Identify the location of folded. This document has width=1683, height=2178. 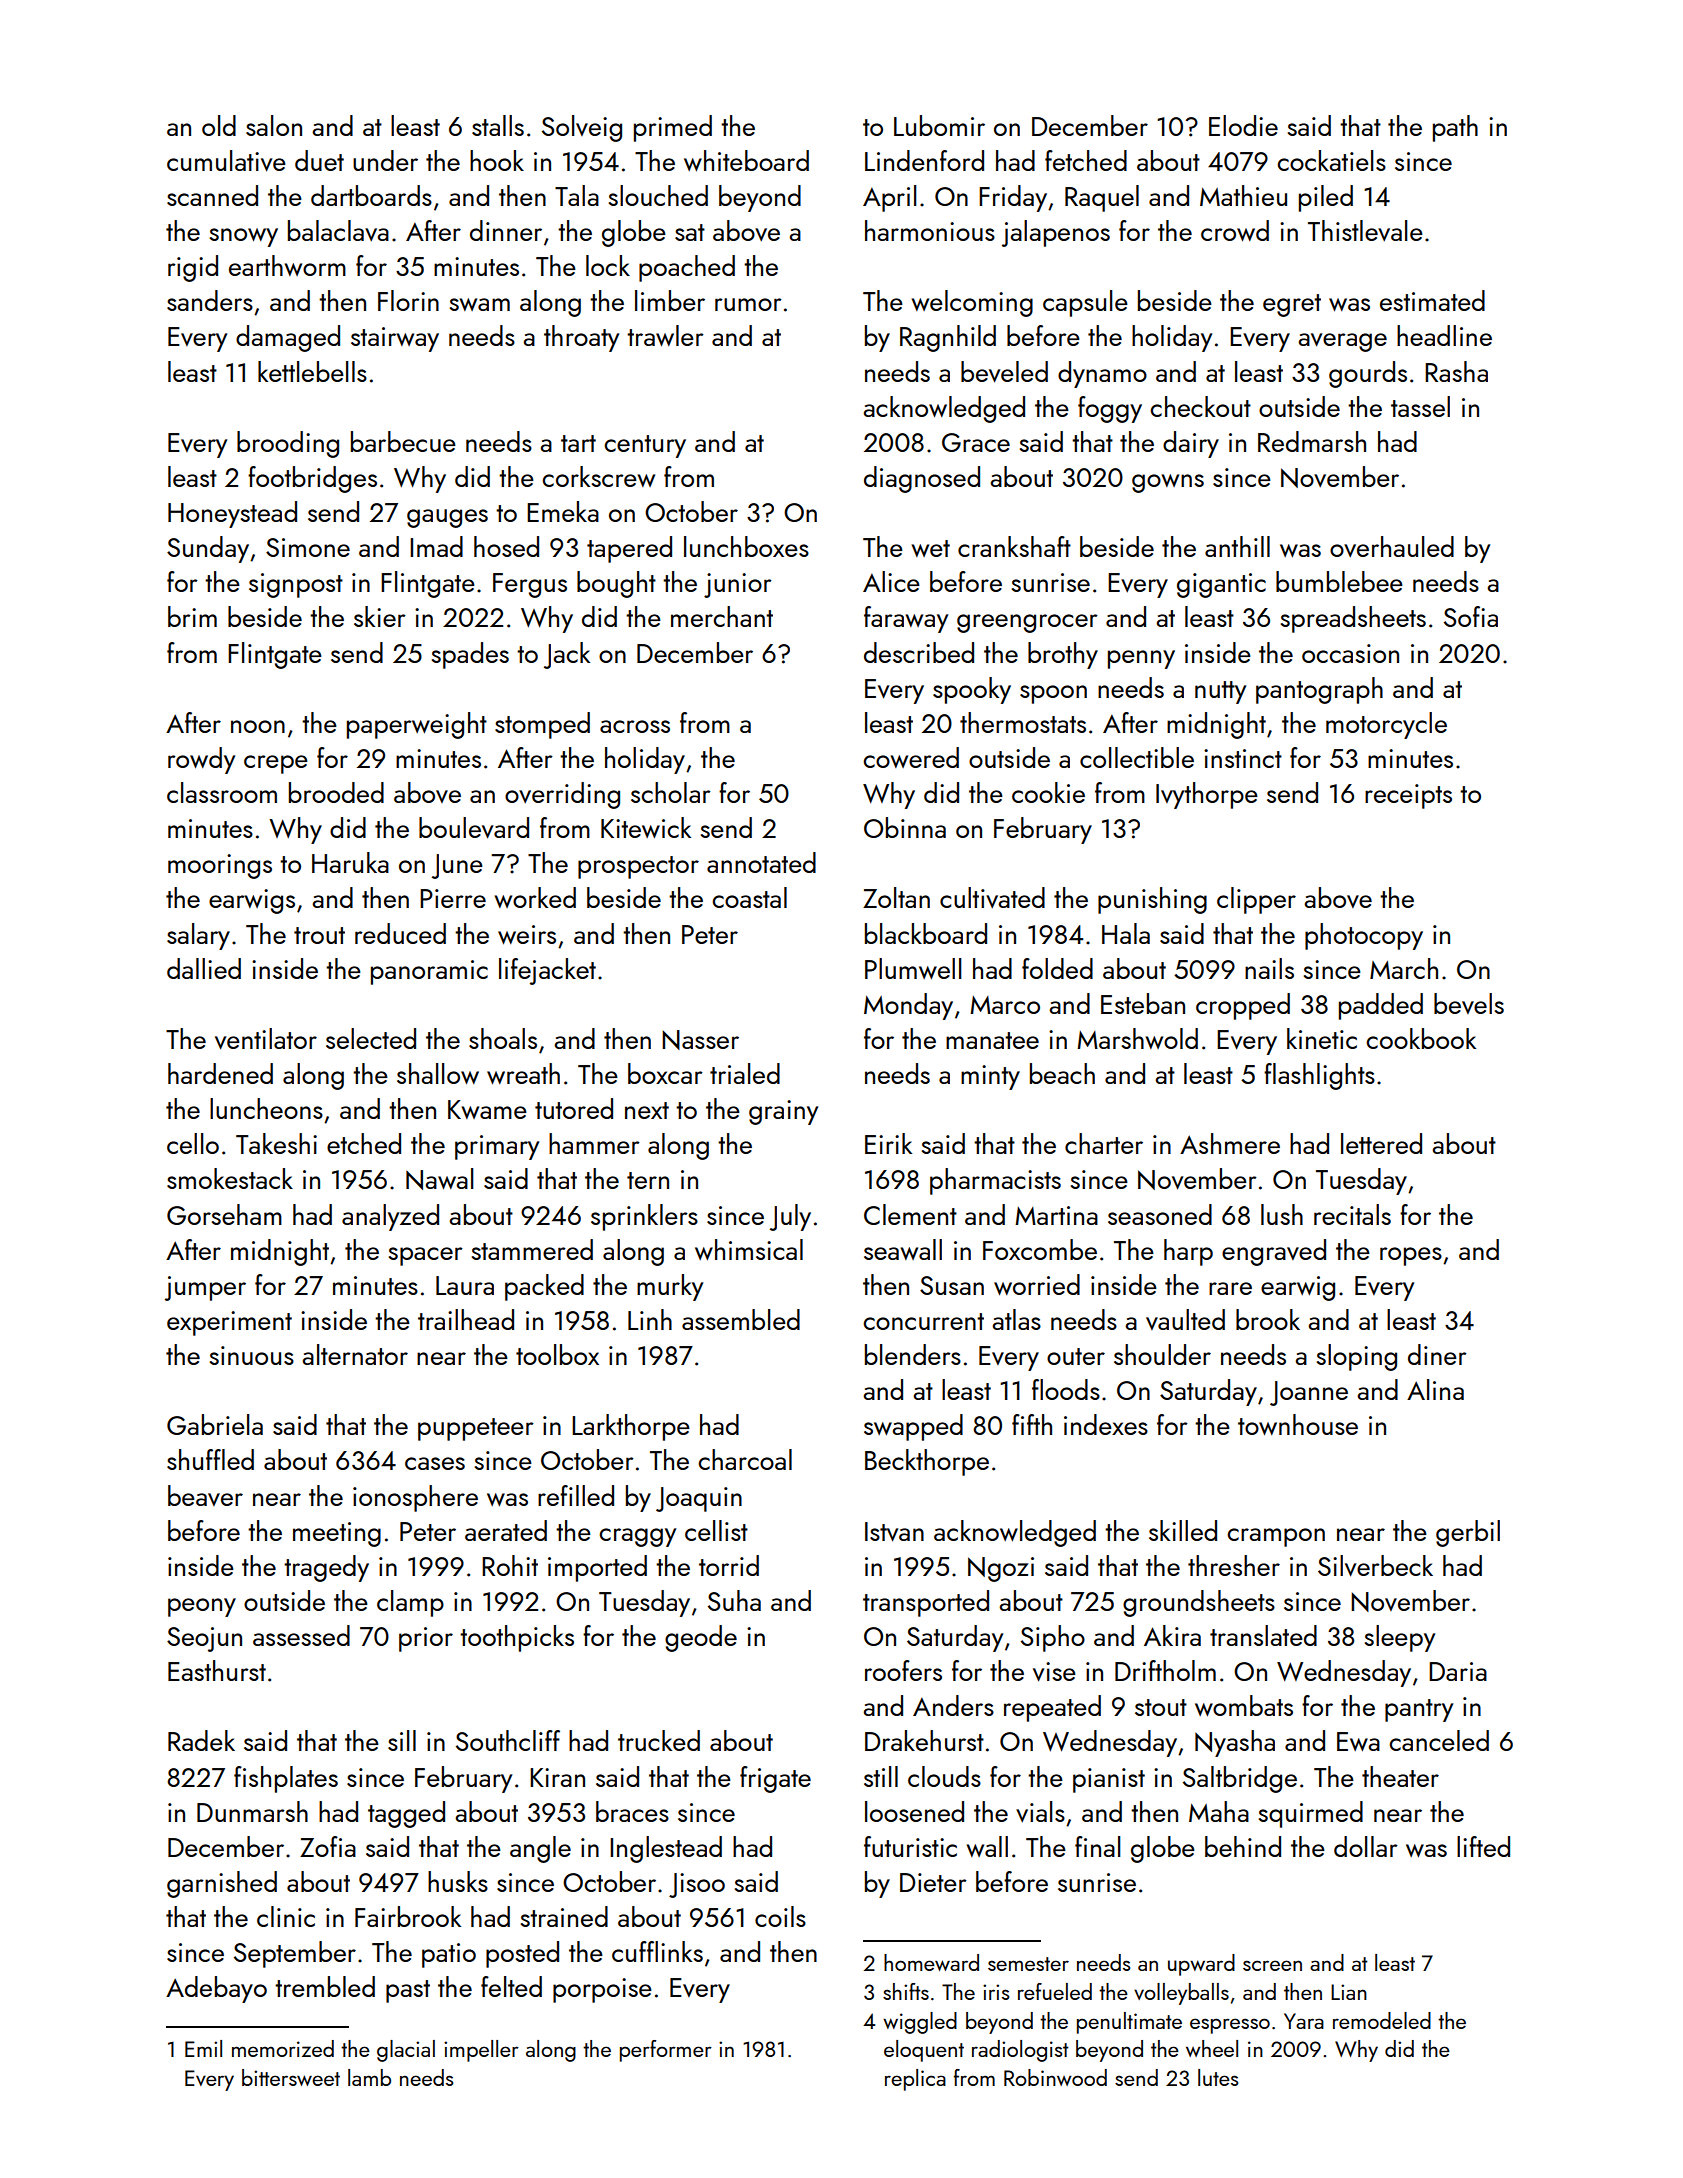
(1057, 968).
